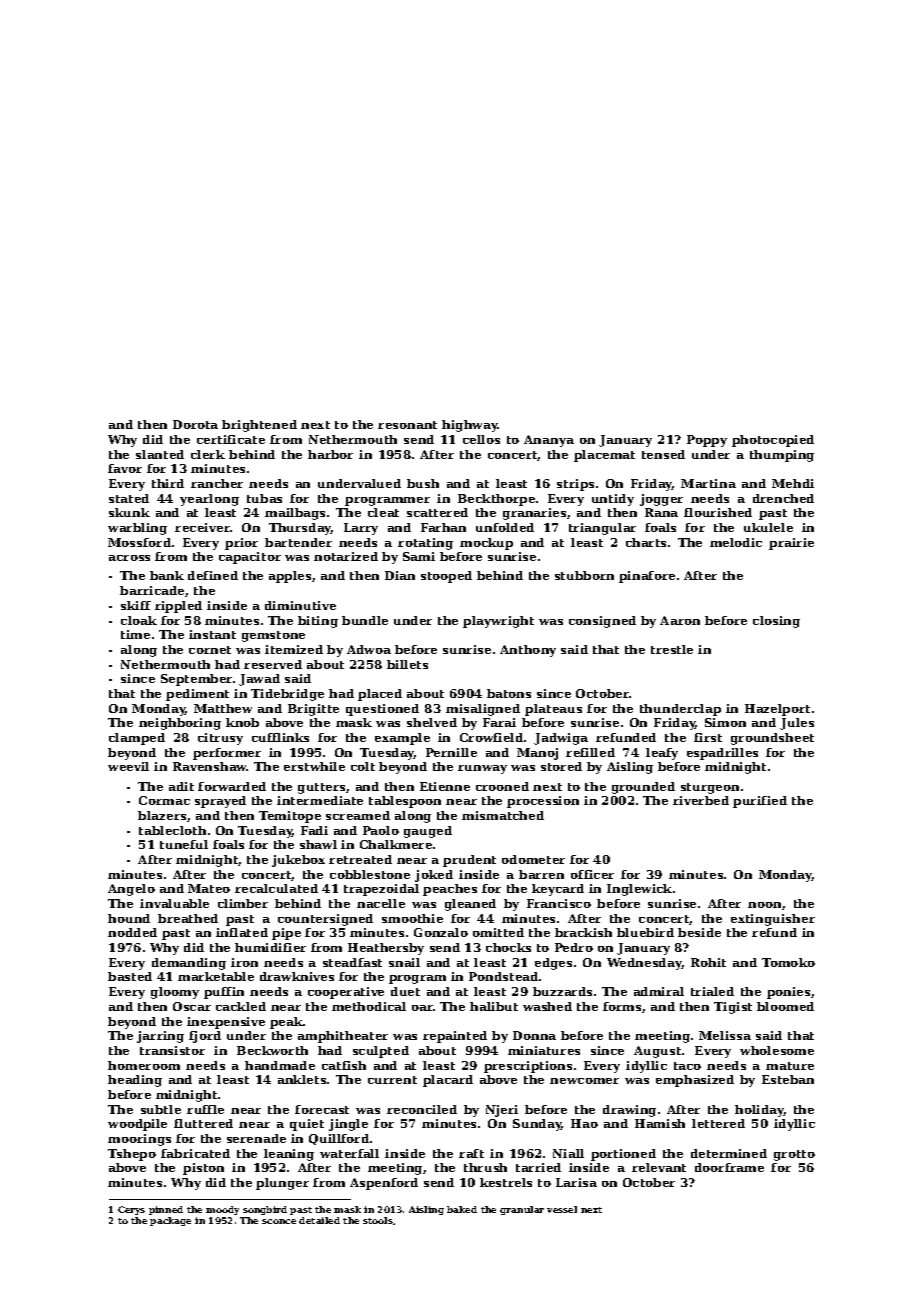 This image has height=1308, width=924. What do you see at coordinates (129, 498) in the image?
I see `stated` at bounding box center [129, 498].
